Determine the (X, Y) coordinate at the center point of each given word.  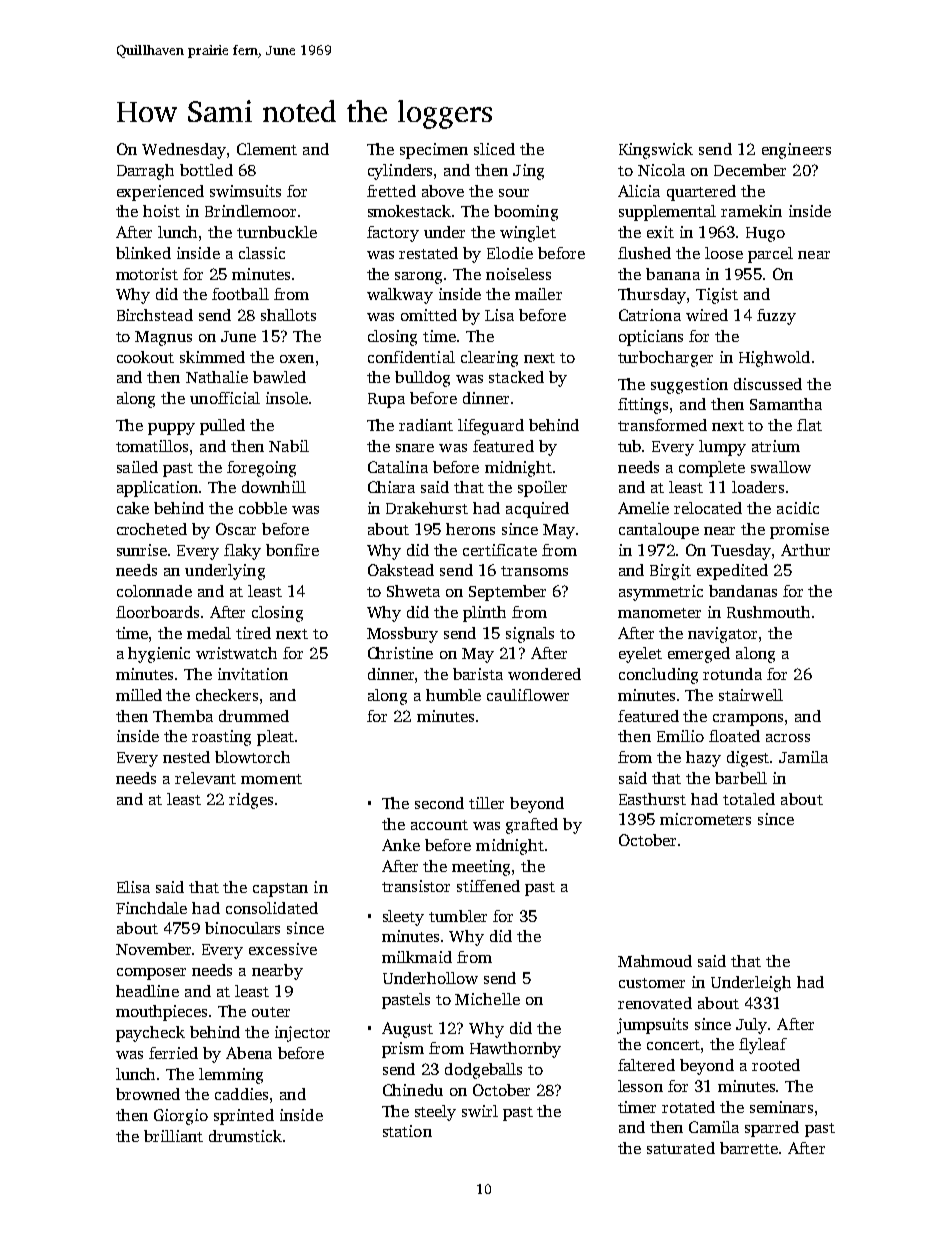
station (407, 1131)
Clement (267, 149)
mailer (538, 294)
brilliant (173, 1136)
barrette (749, 1148)
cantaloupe (659, 531)
